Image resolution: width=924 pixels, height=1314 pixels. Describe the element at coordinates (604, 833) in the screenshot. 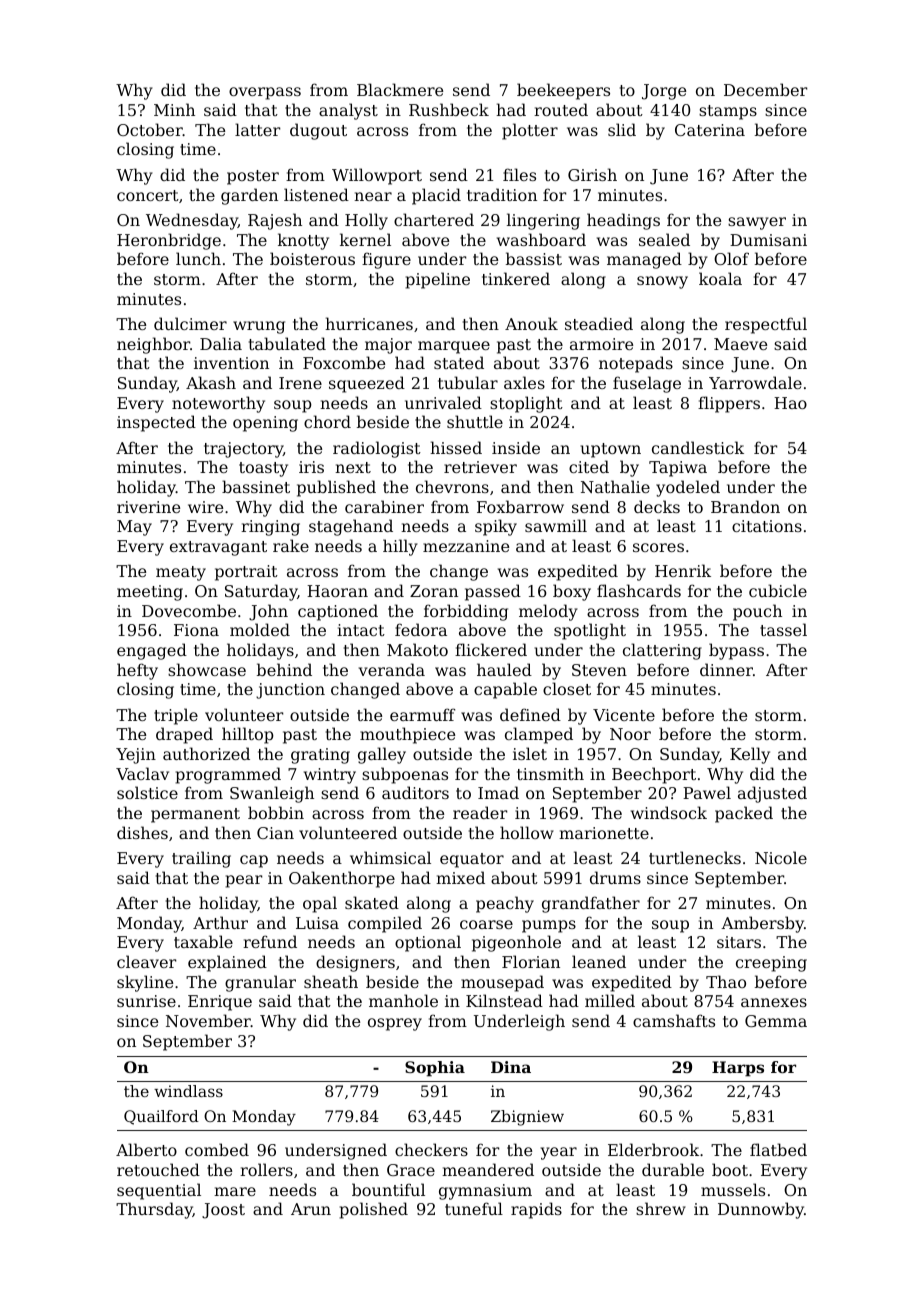

I see `marionette` at that location.
